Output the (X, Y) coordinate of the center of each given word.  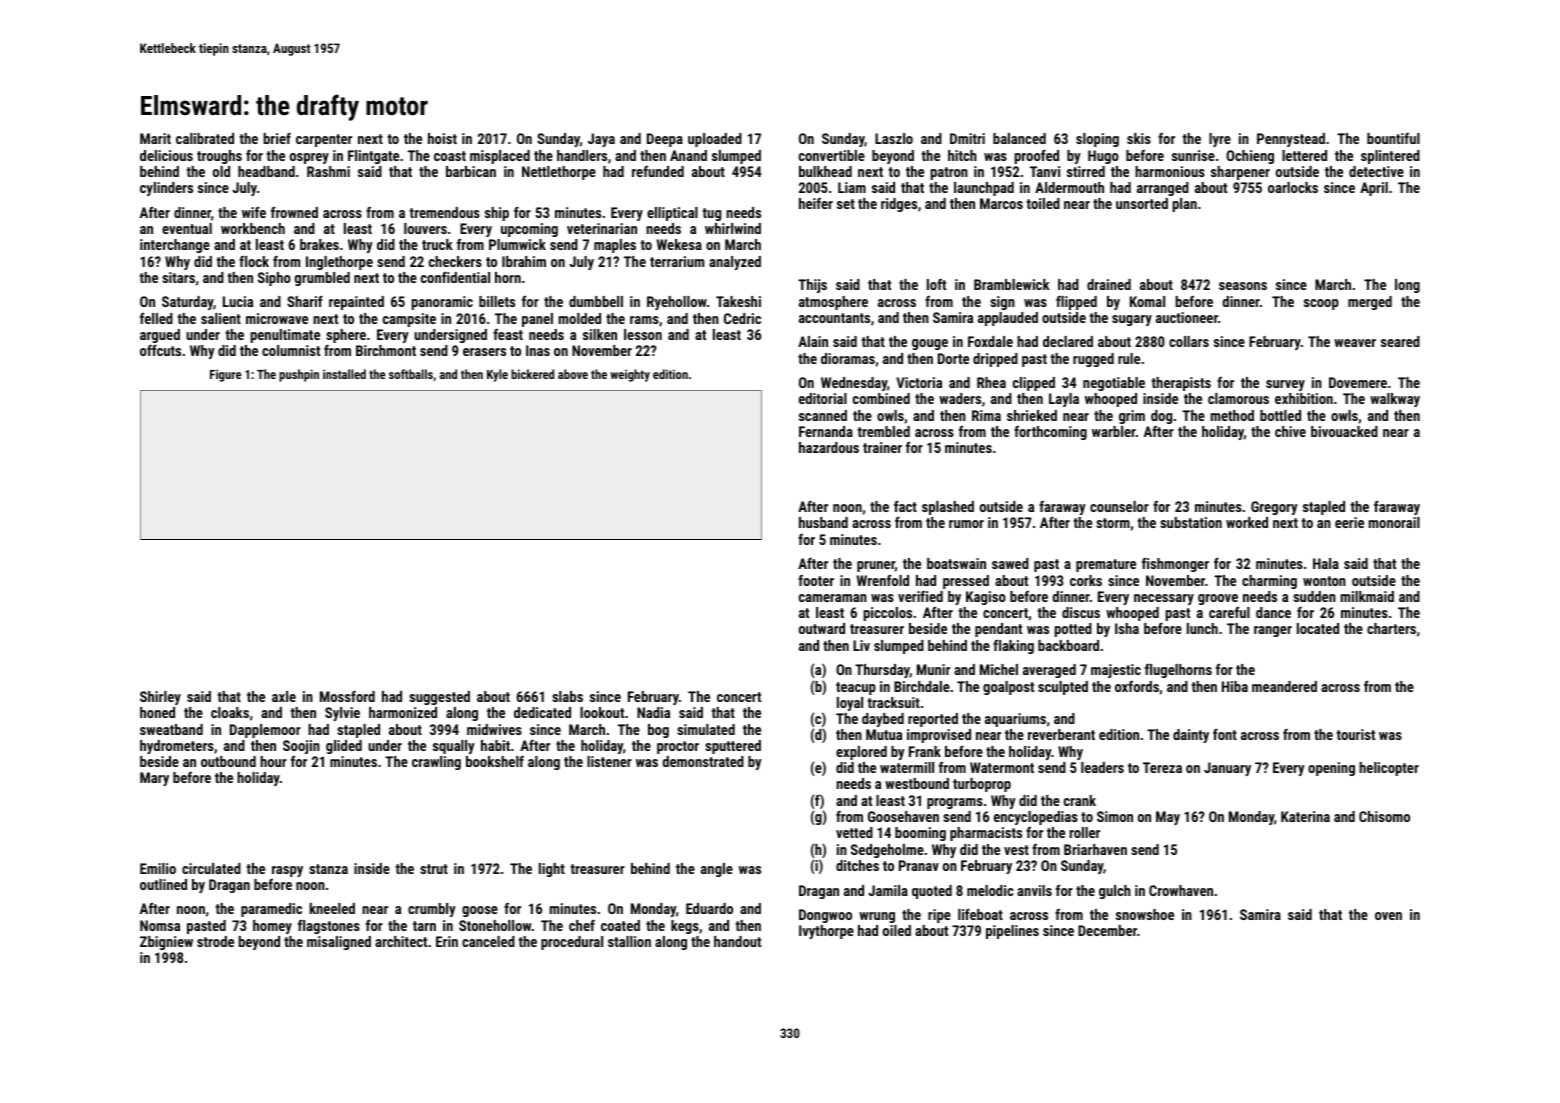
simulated (706, 729)
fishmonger (1175, 565)
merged (1370, 303)
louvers (425, 228)
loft (936, 284)
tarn (424, 926)
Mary (154, 779)
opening (1331, 769)
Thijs (812, 286)
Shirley (160, 698)
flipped (1076, 303)
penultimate (285, 336)
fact (905, 506)
